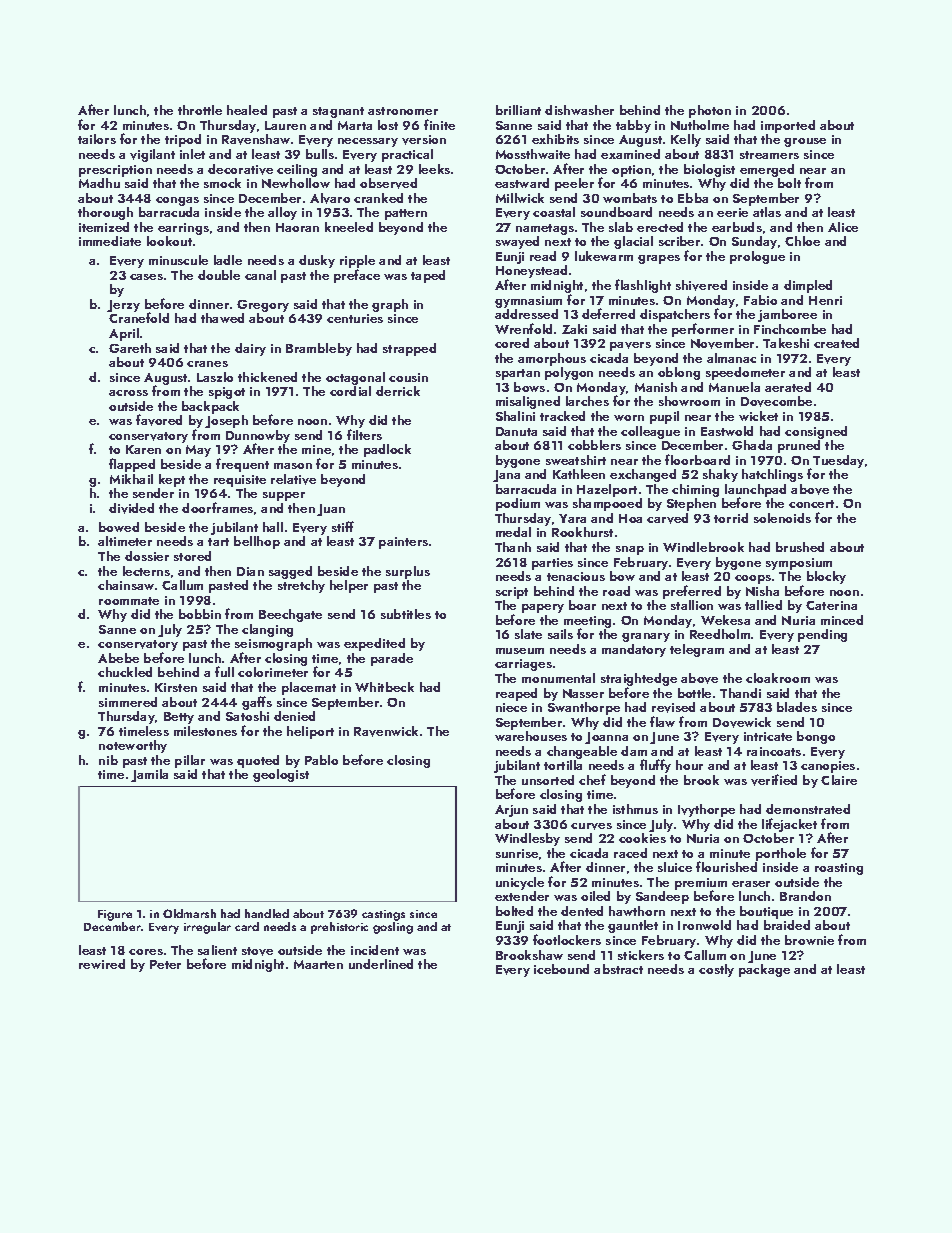  What do you see at coordinates (843, 227) in the document?
I see `Alice` at bounding box center [843, 227].
